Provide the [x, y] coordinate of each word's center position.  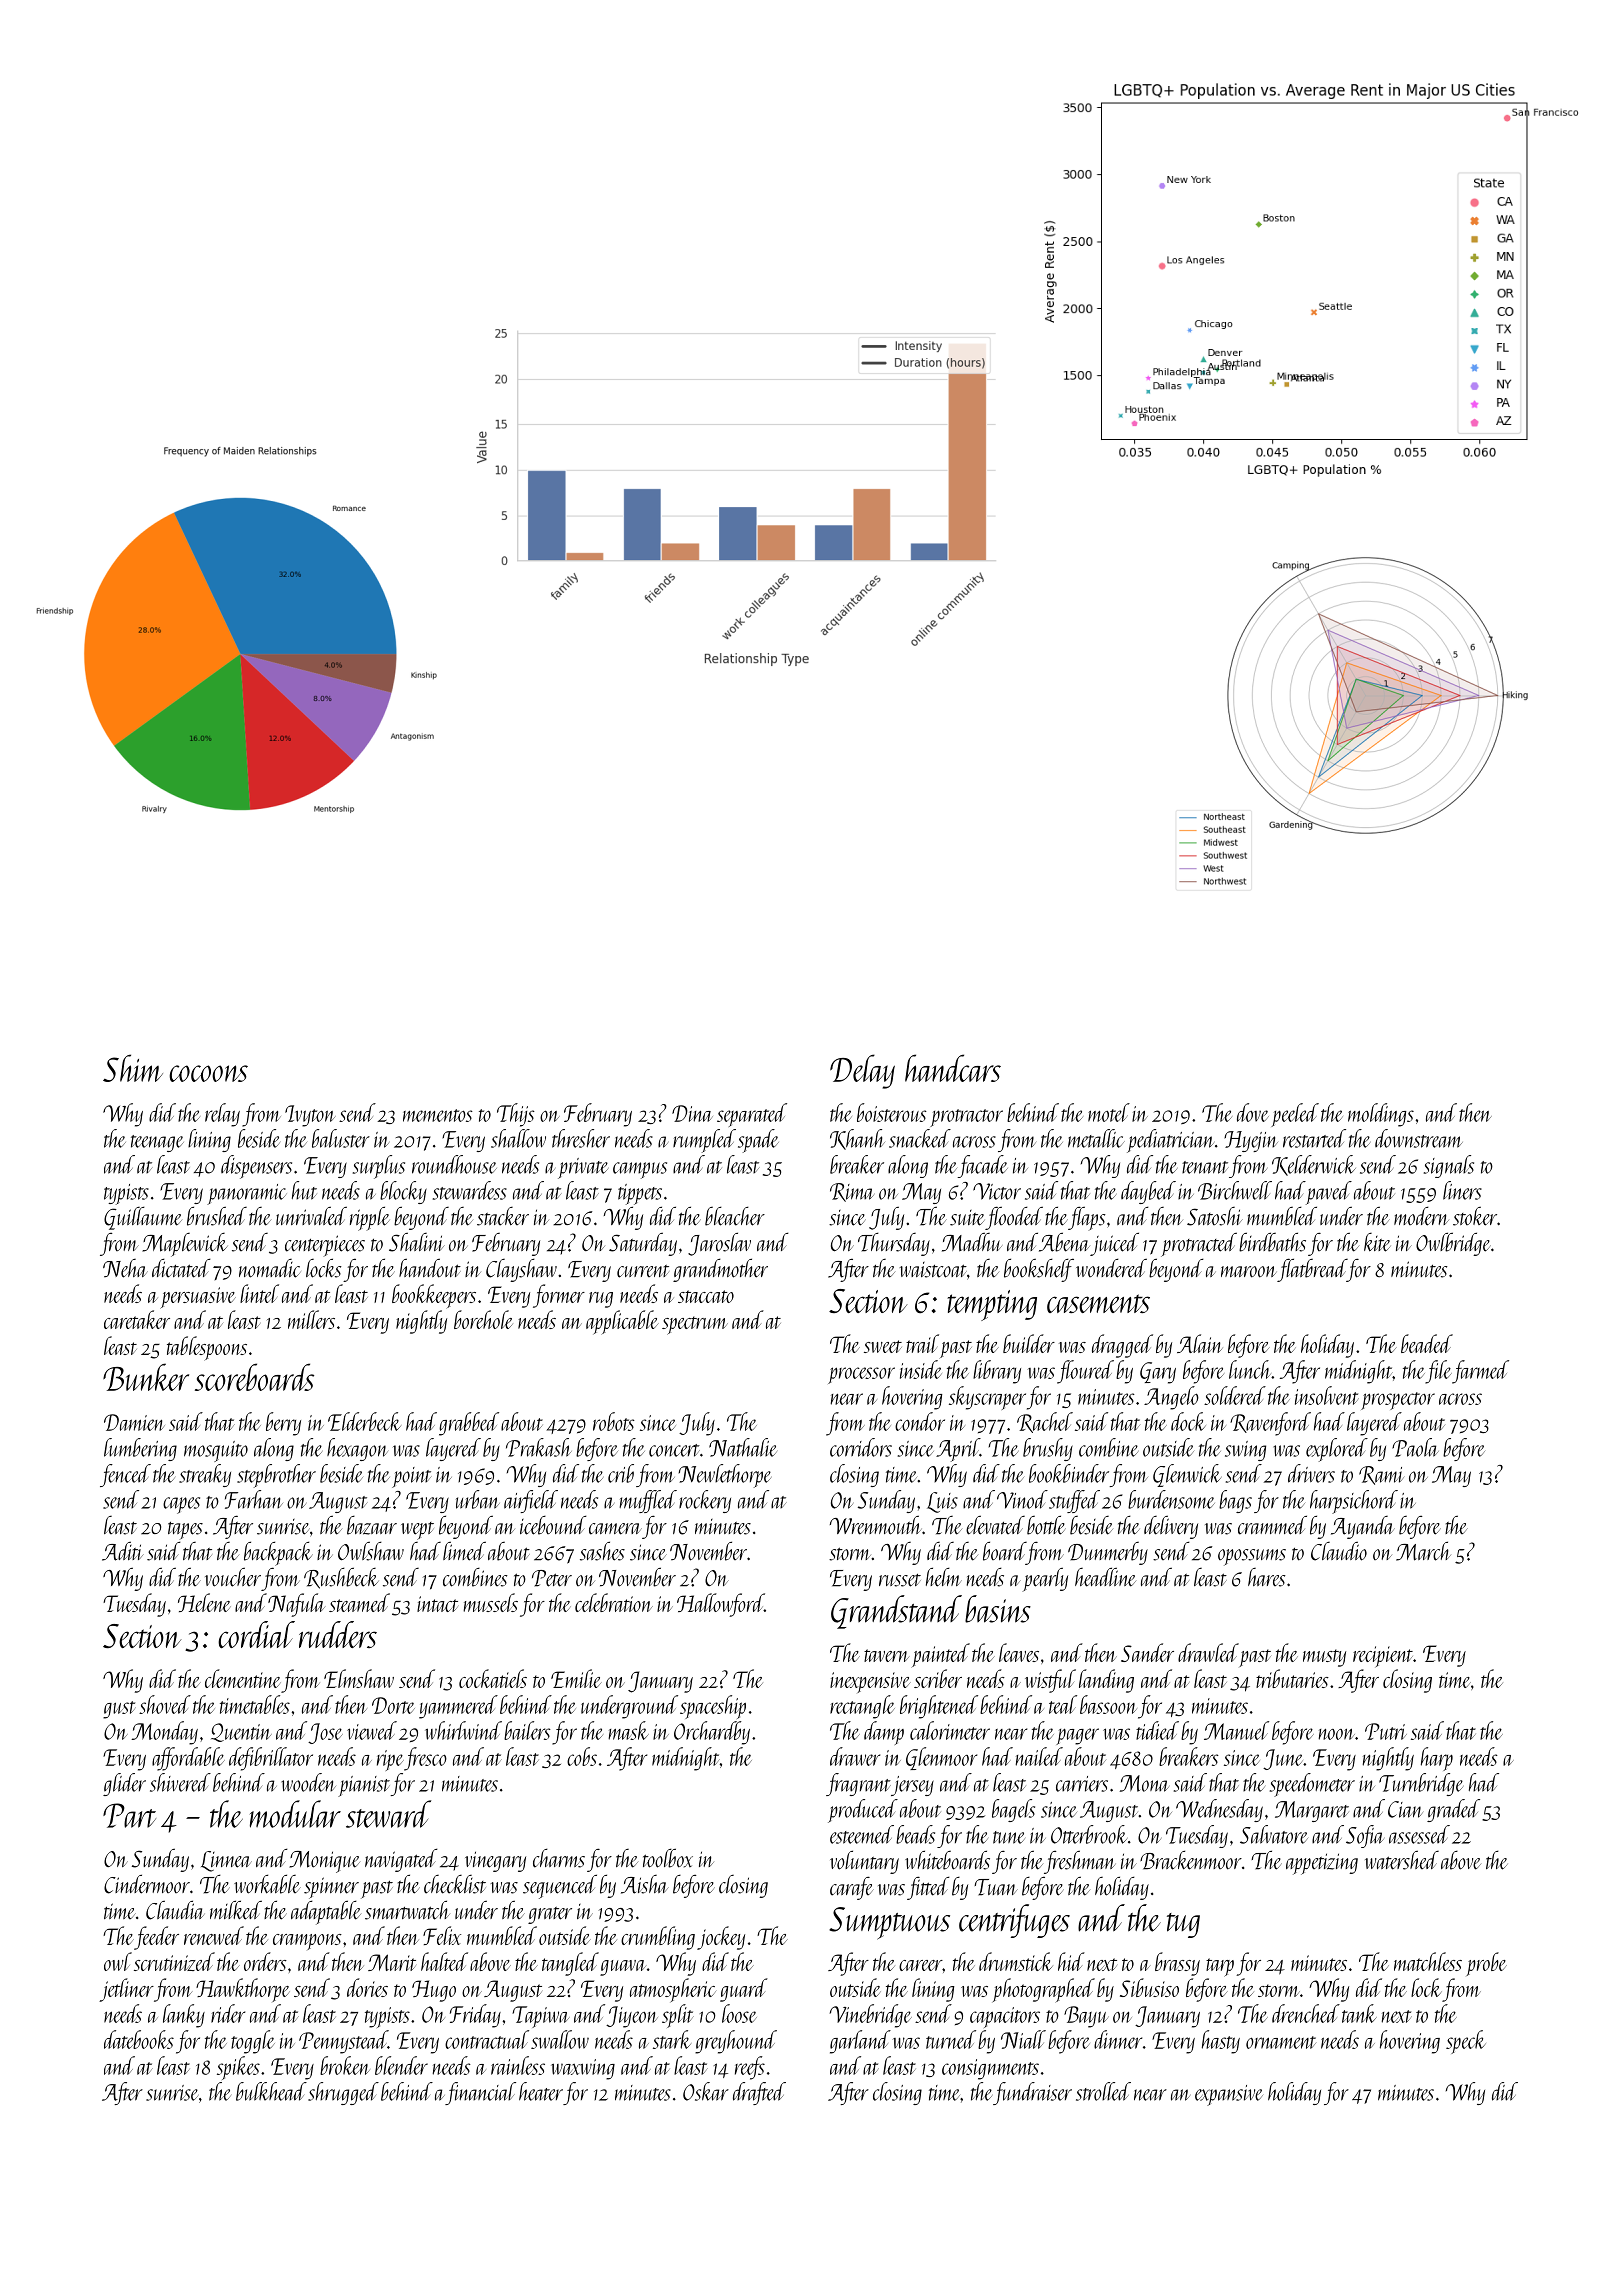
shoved [165, 1704]
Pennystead [343, 2042]
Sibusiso [1149, 1987]
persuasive [198, 1298]
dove [1253, 1112]
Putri [1386, 1731]
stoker [1475, 1216]
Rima [852, 1192]
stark [672, 2039]
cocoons [208, 1073]
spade [758, 1141]
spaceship [713, 1707]
